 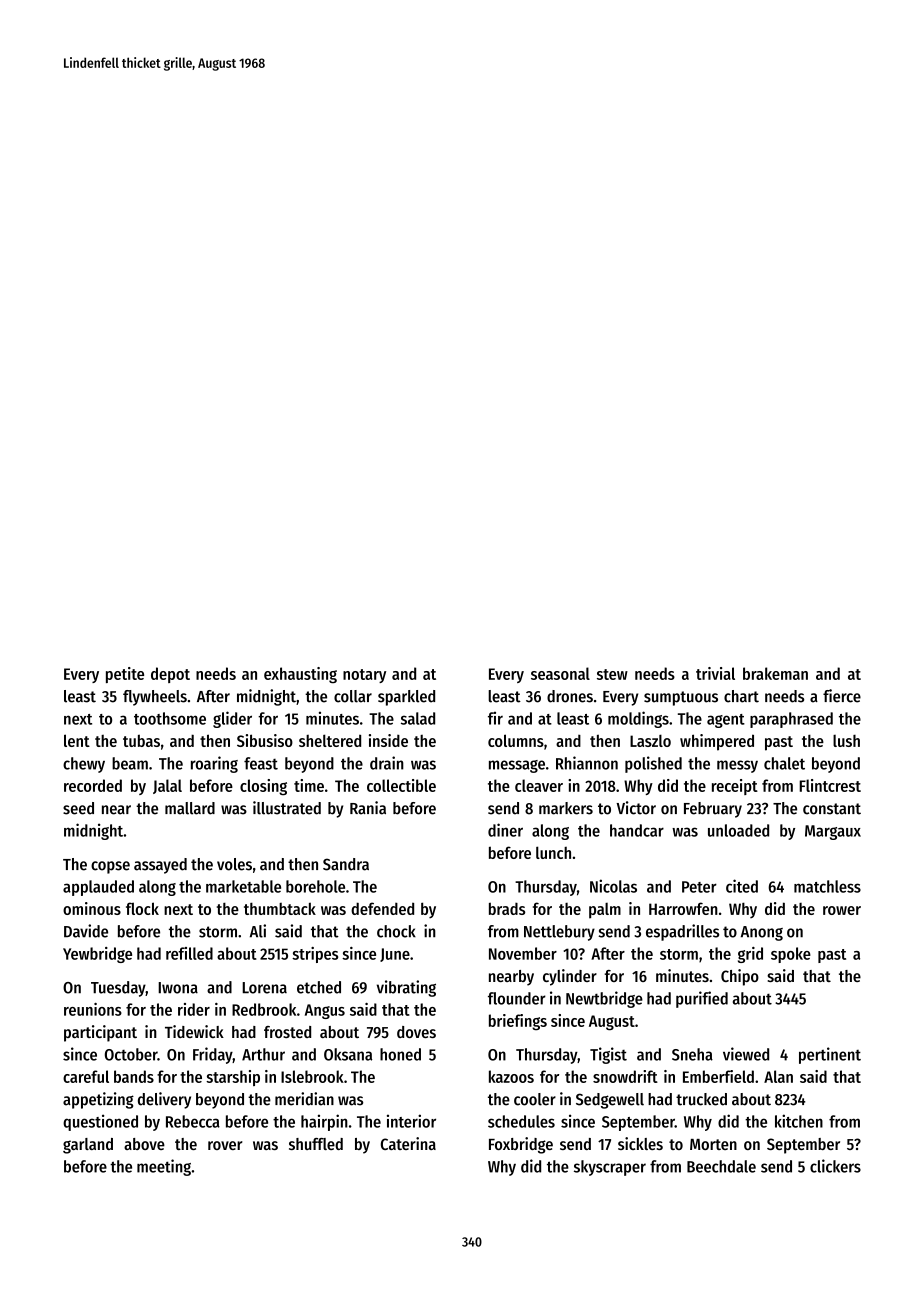 I want to click on clickers, so click(x=835, y=1166).
